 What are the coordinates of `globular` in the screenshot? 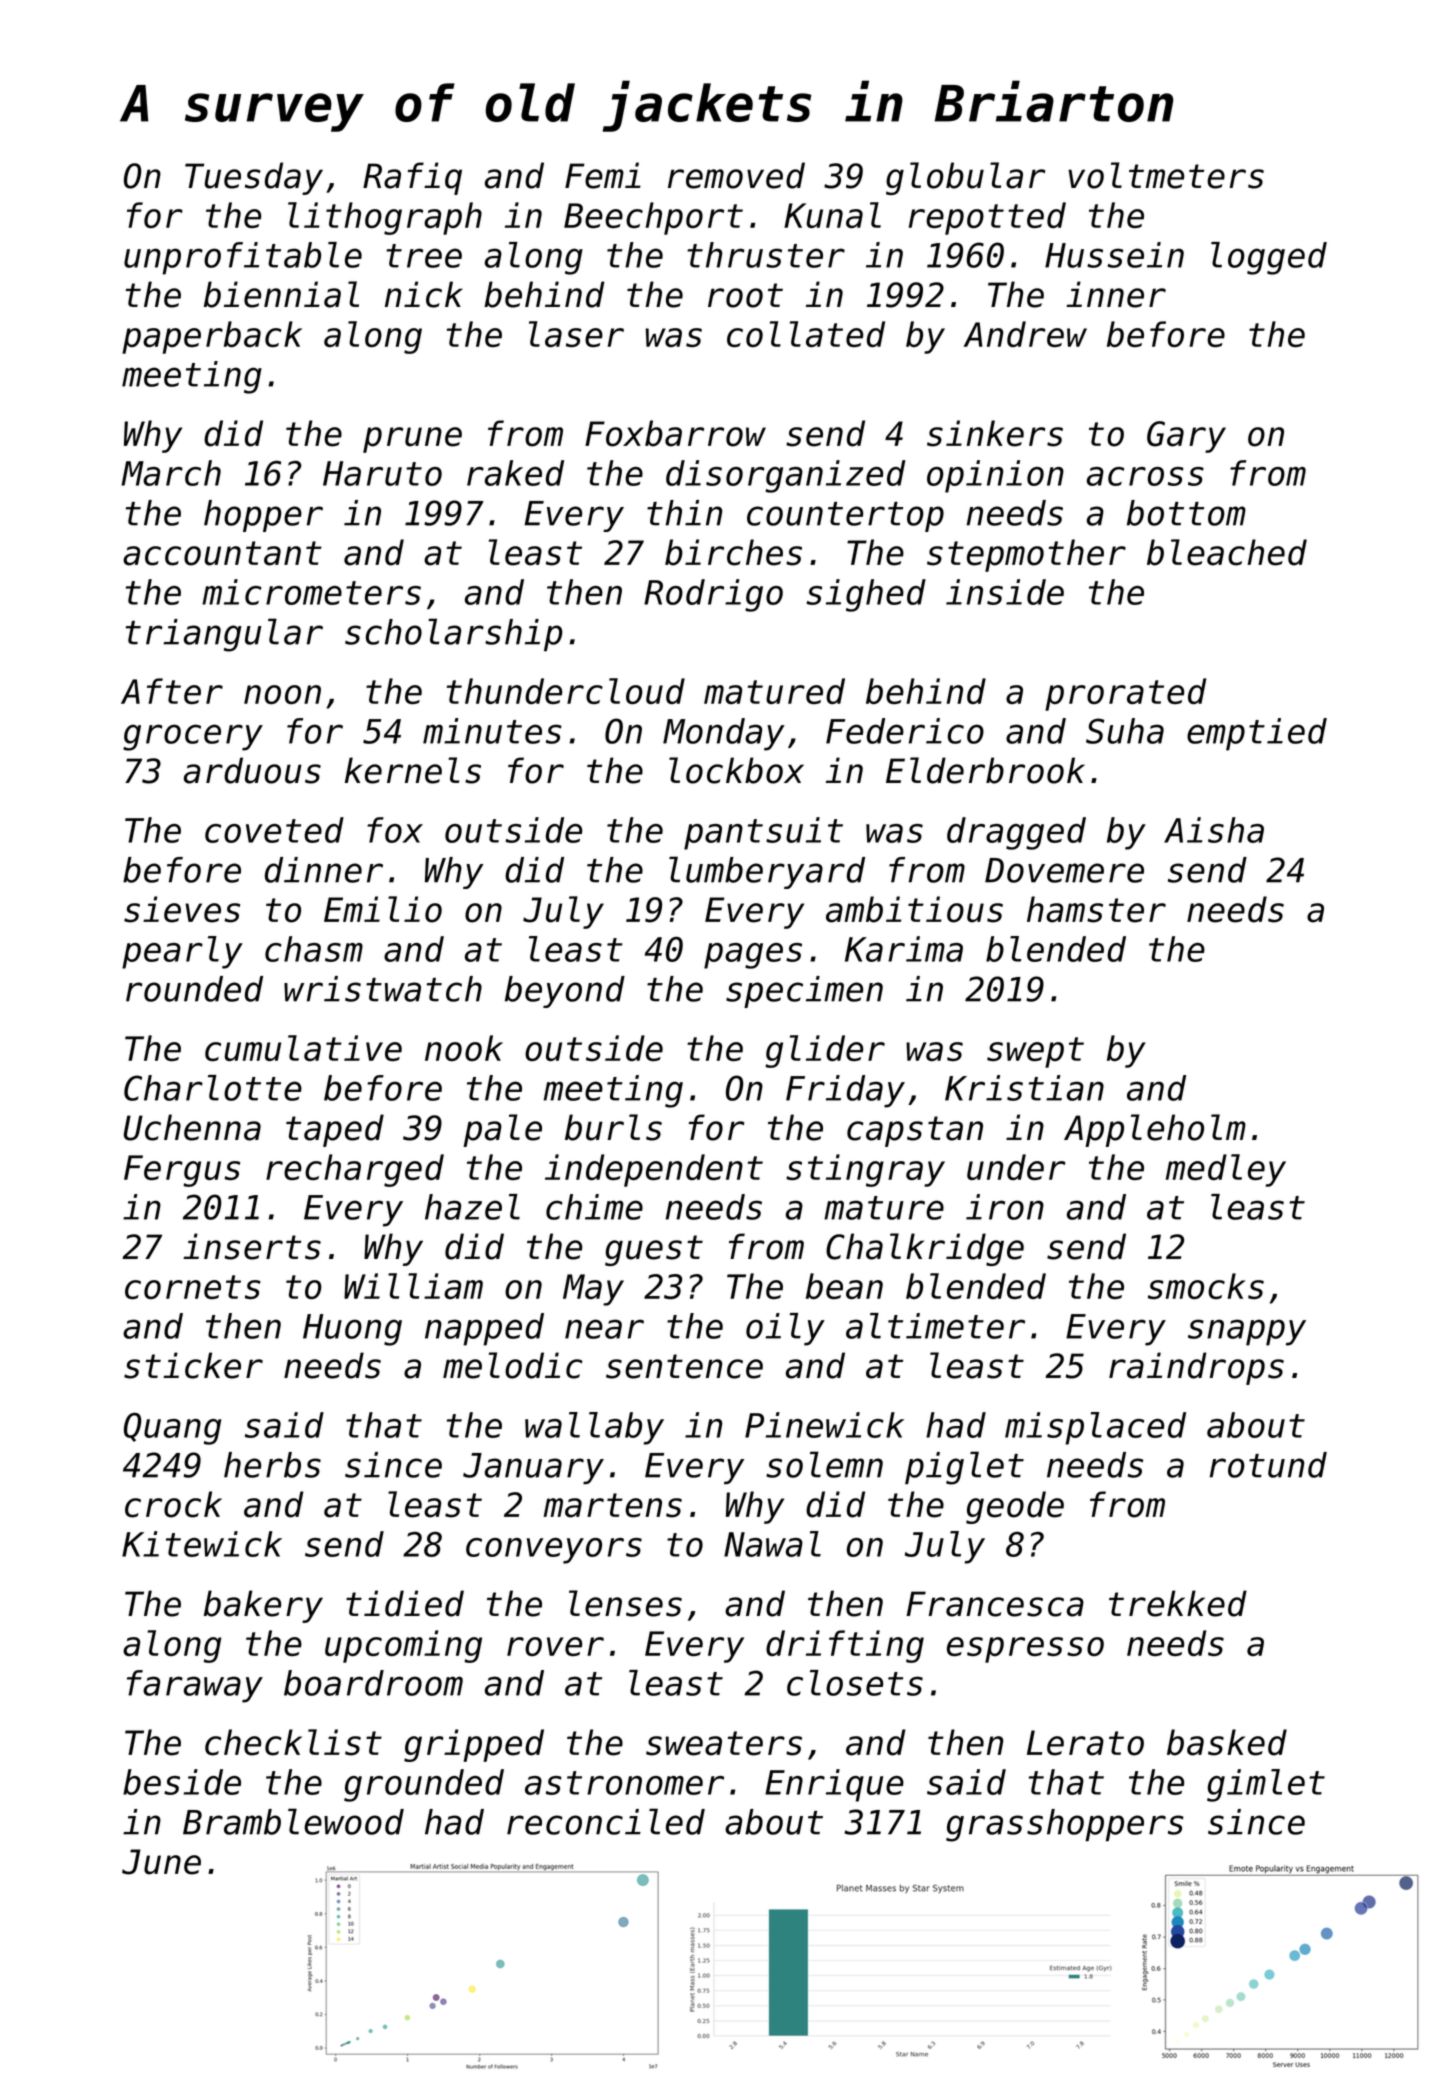 It's located at (965, 178).
